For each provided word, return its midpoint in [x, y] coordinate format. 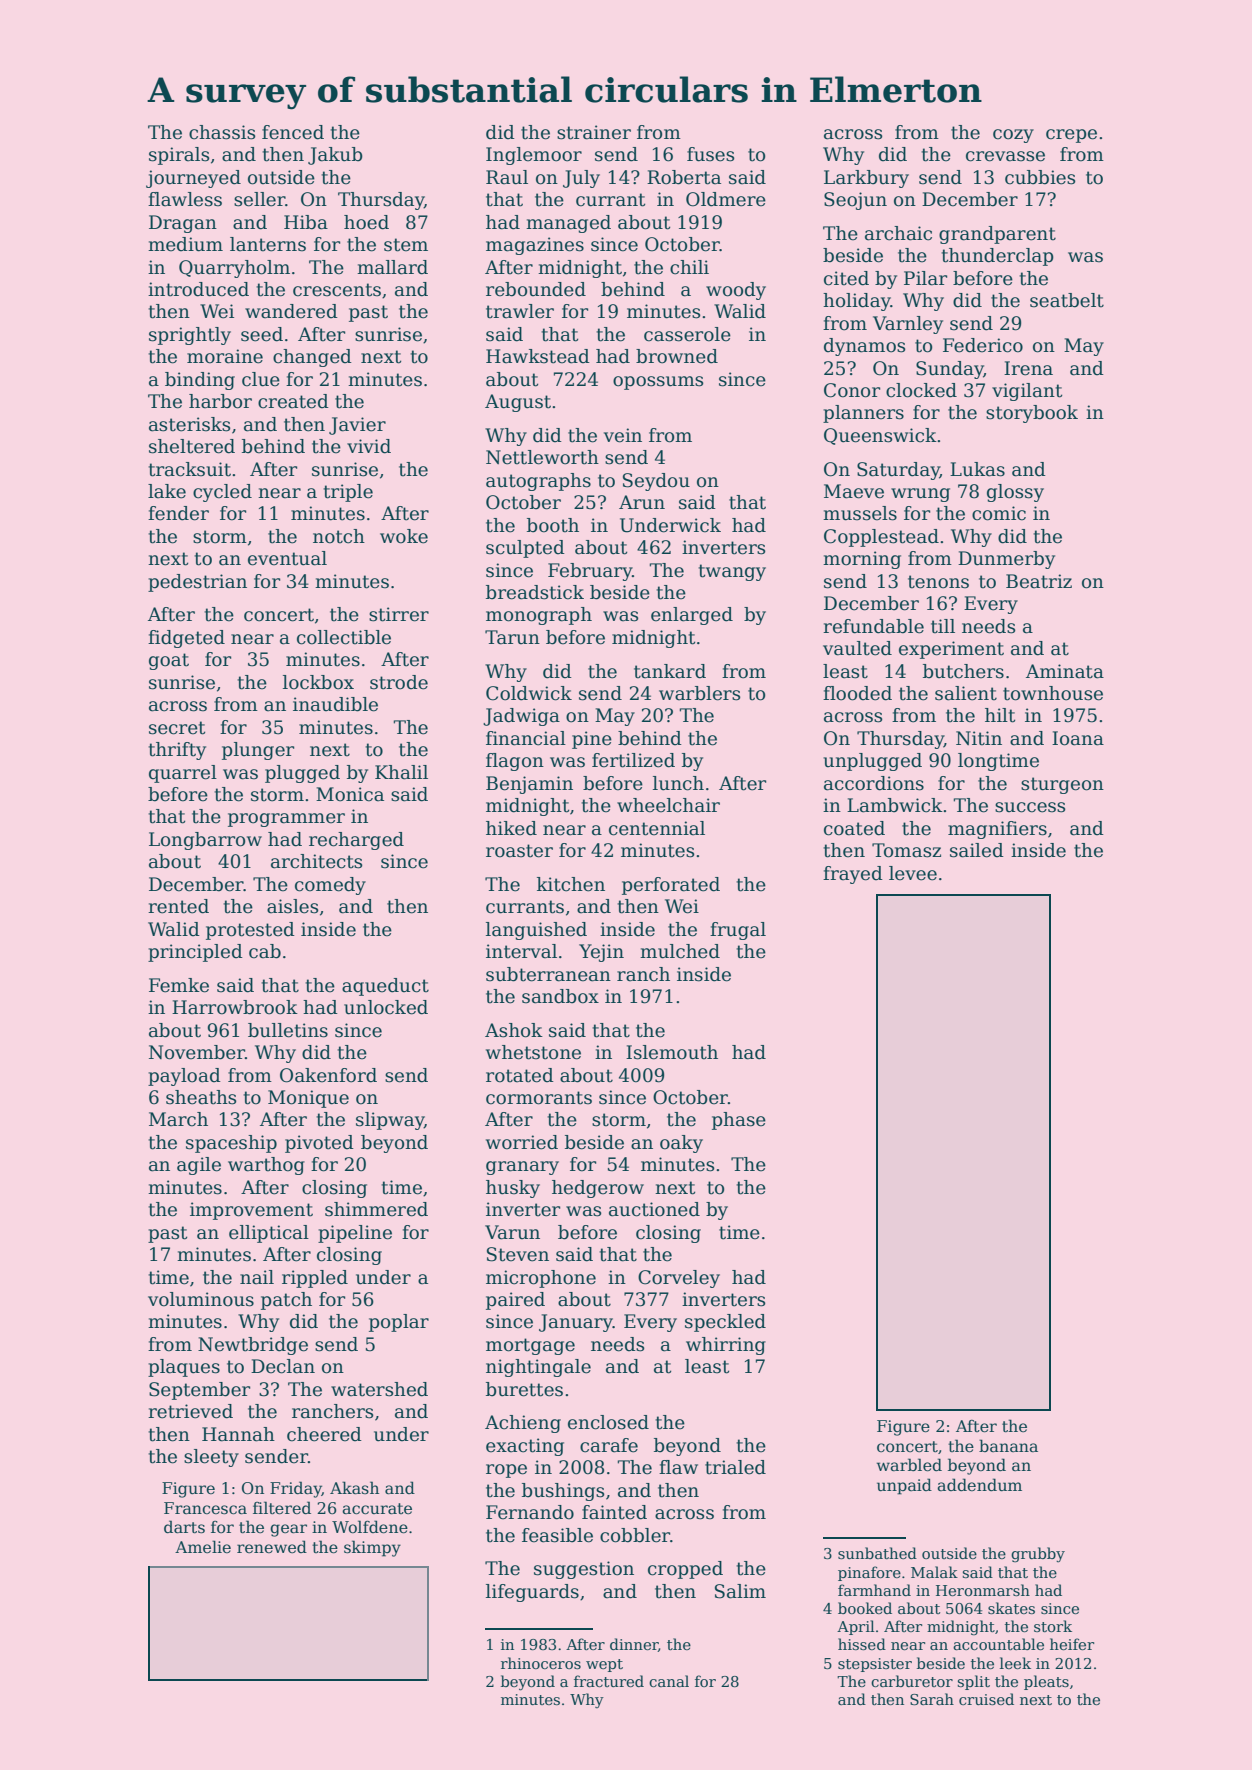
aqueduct [385, 987]
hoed [366, 222]
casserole [687, 334]
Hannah [238, 1434]
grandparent [997, 235]
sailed [977, 850]
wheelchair [668, 805]
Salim [740, 1591]
